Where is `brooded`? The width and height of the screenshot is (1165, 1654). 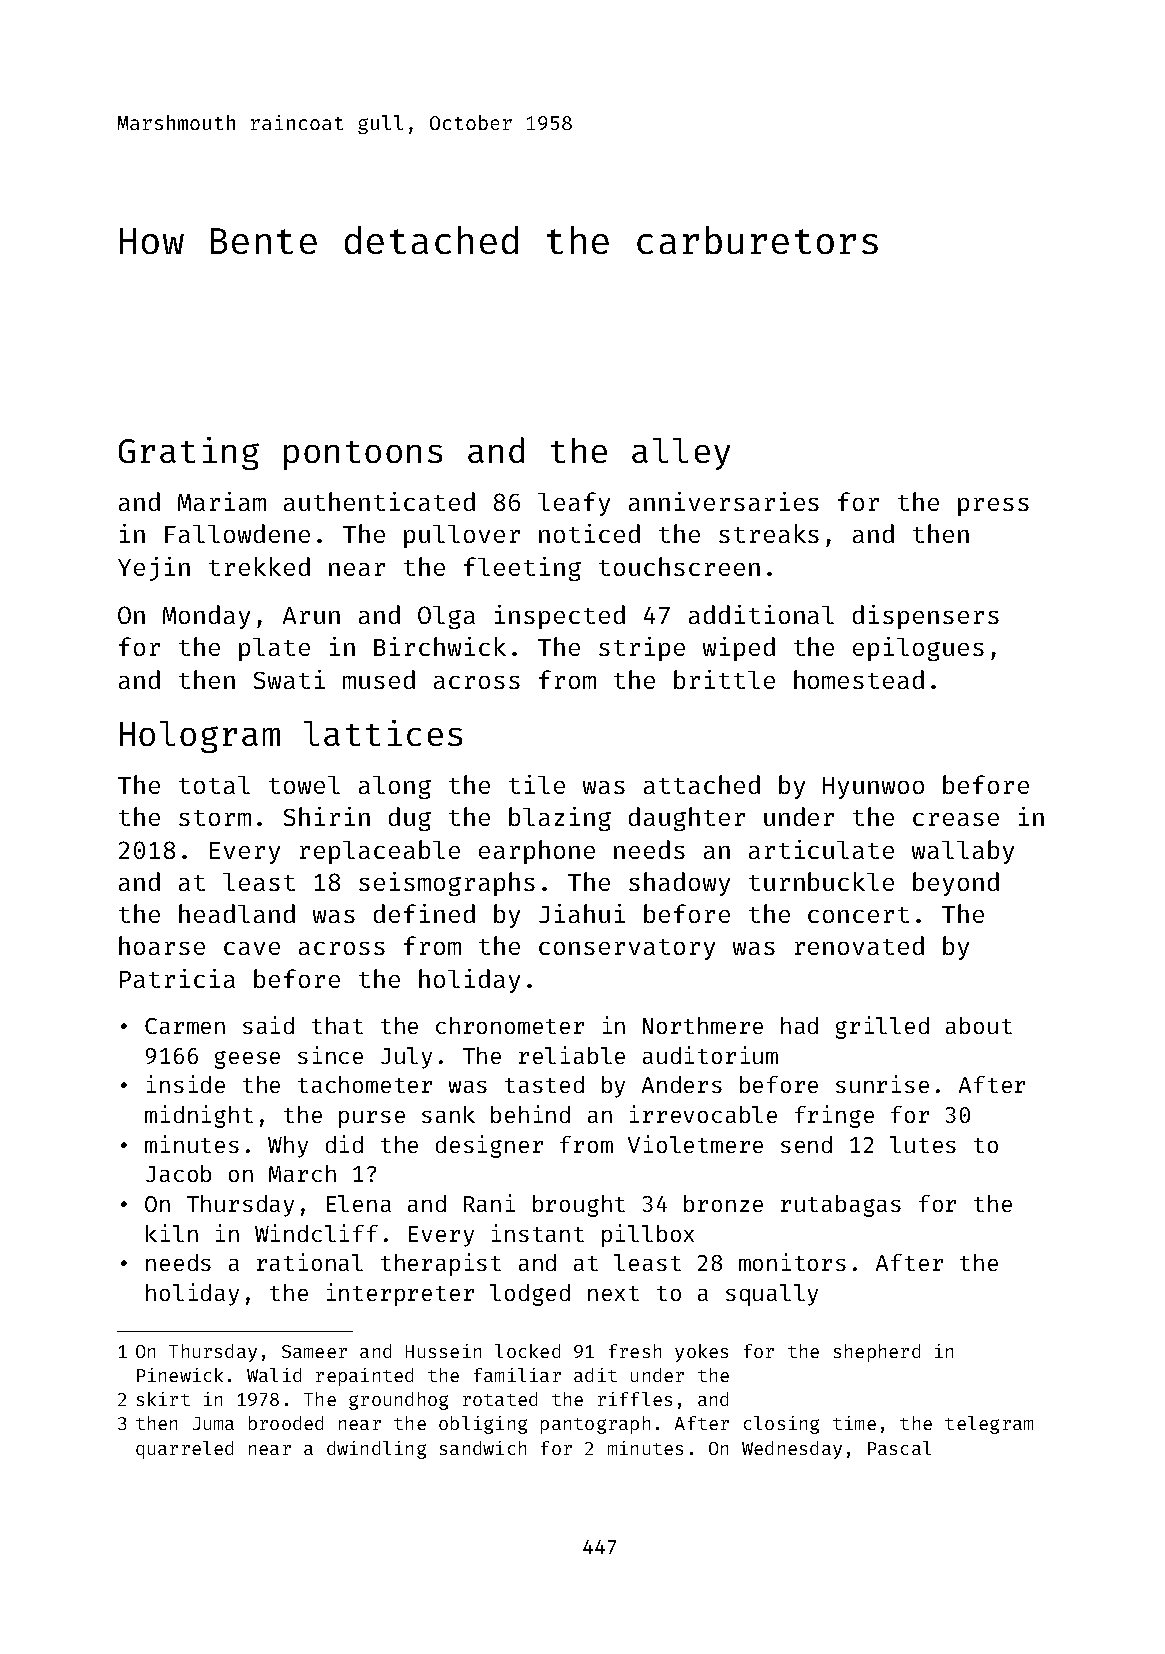 brooded is located at coordinates (286, 1423).
